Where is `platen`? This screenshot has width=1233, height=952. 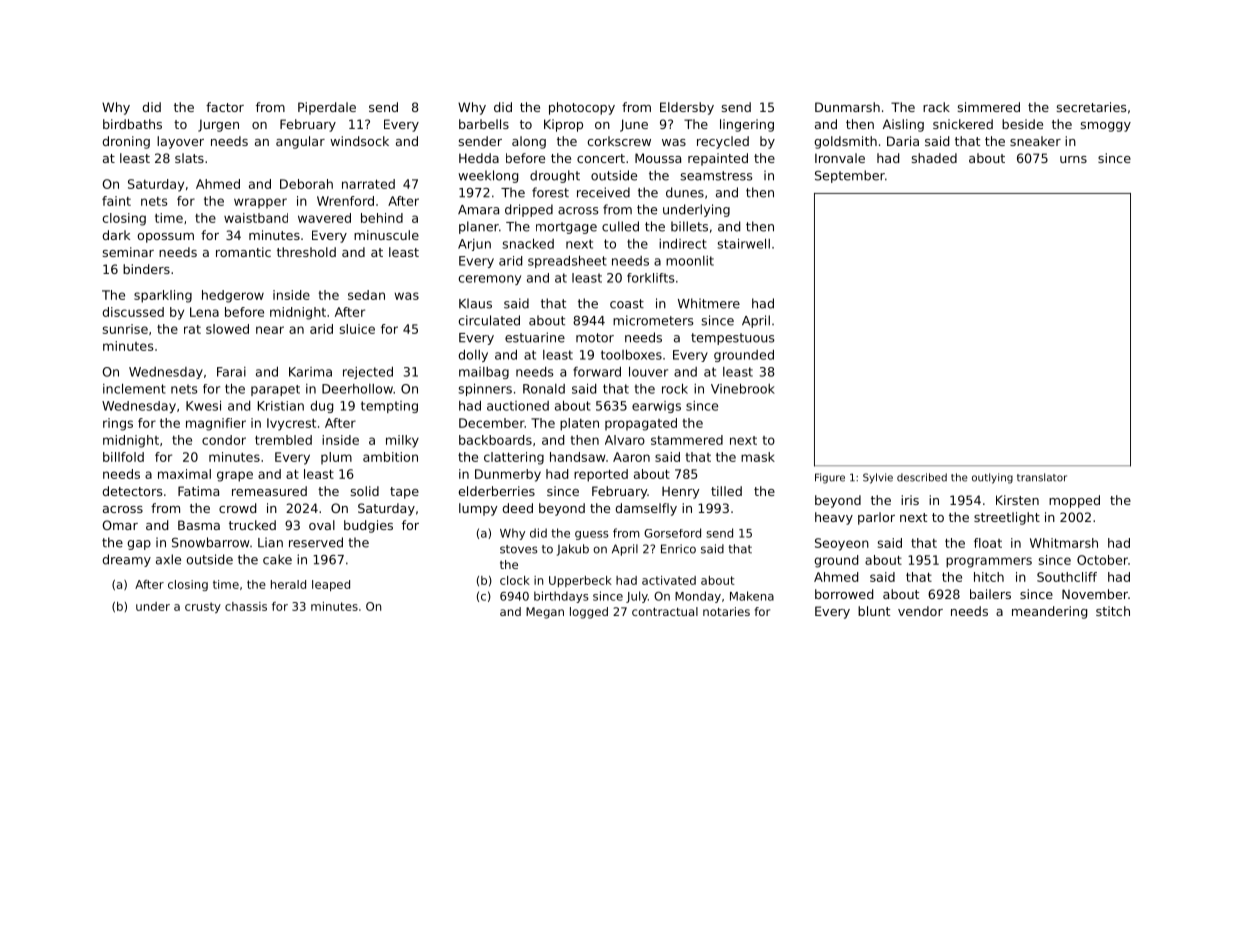 platen is located at coordinates (579, 424).
